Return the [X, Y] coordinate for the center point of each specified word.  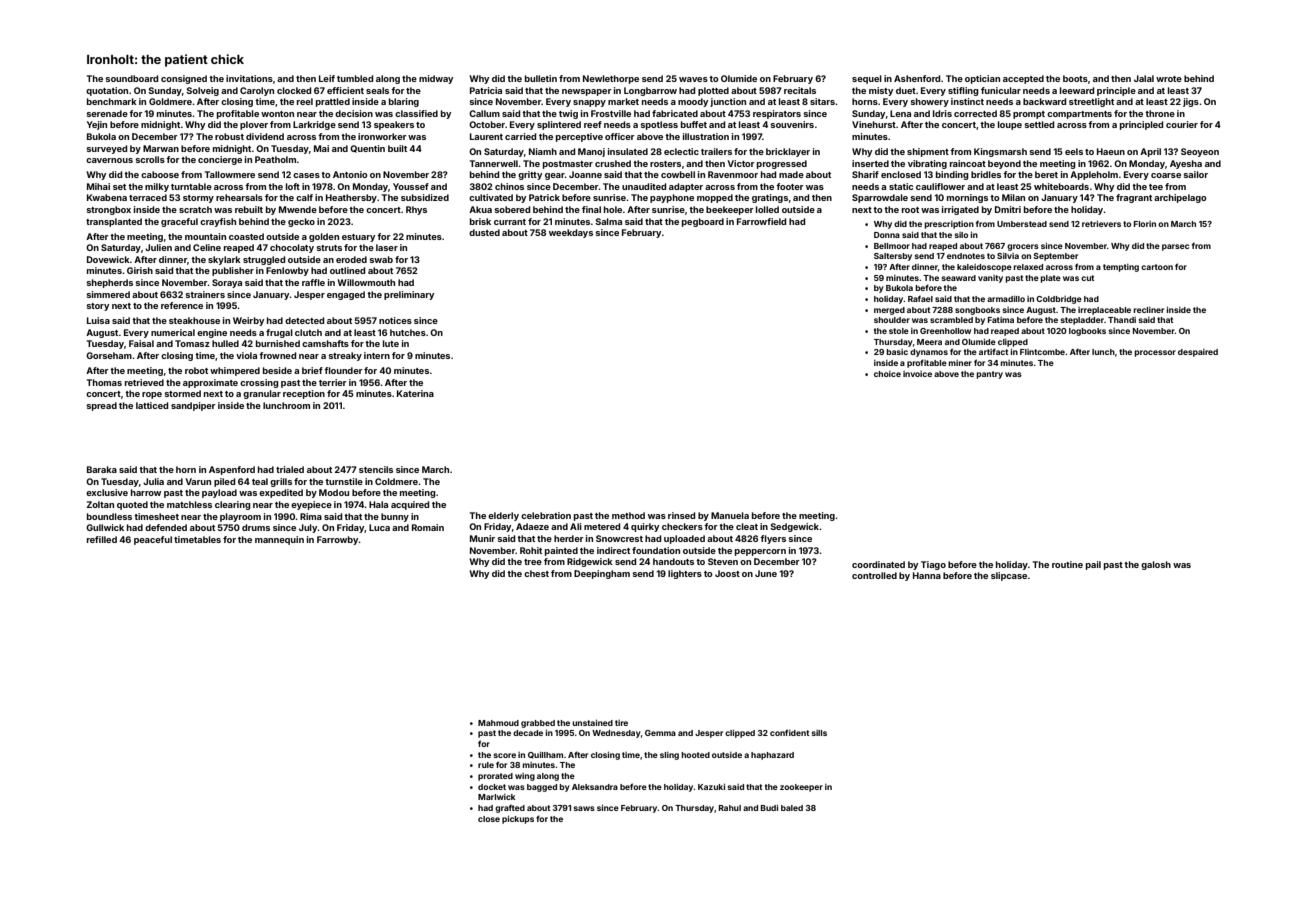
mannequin [279, 540]
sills [819, 733]
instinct [967, 101]
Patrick [544, 197]
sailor [1195, 174]
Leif [327, 78]
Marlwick [496, 797]
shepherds [109, 283]
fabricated [675, 113]
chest [536, 573]
